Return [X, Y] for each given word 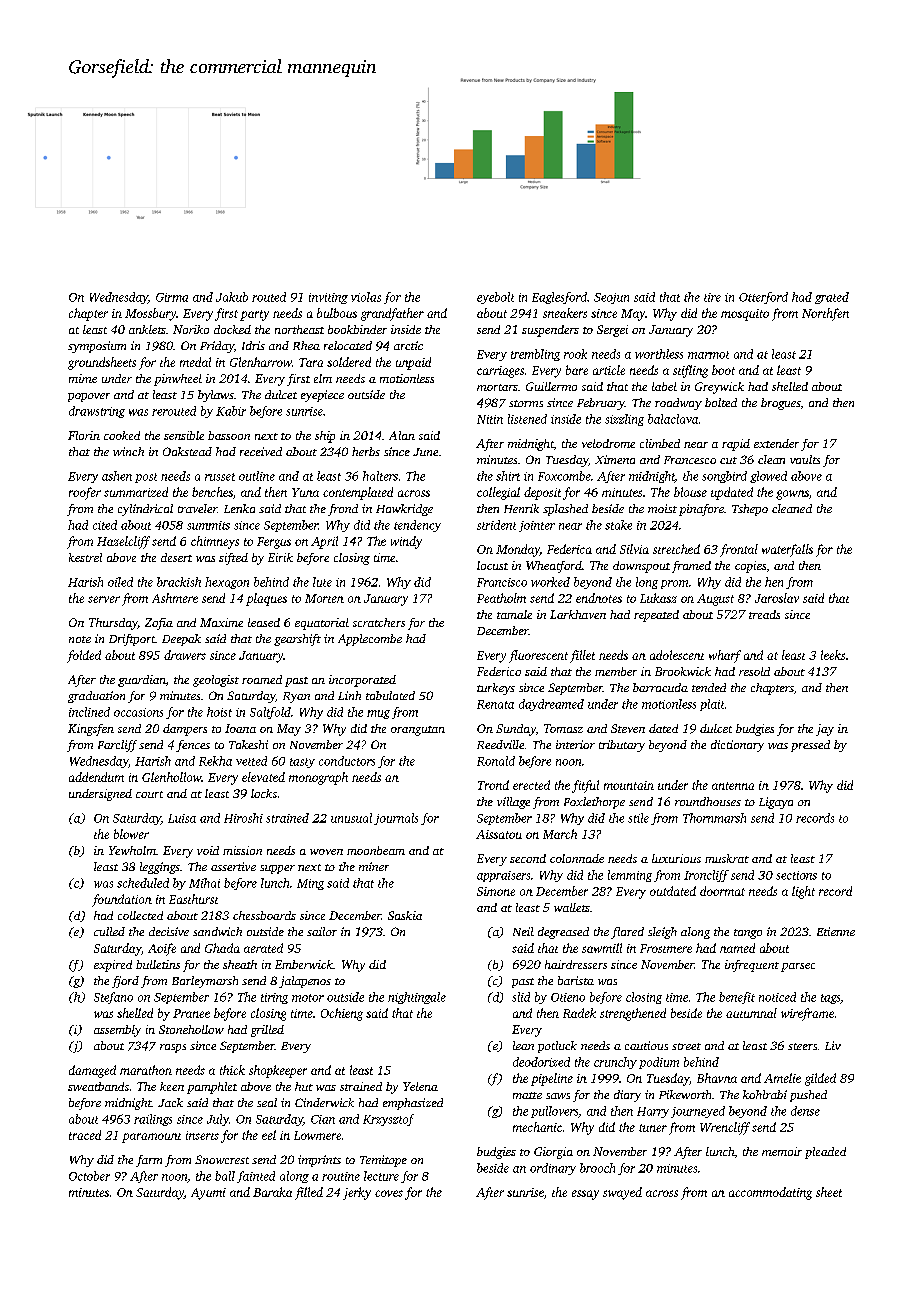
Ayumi [208, 1194]
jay [825, 730]
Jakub [232, 297]
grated [832, 298]
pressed [810, 746]
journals [396, 819]
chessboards [264, 915]
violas [366, 297]
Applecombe [370, 640]
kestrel [85, 557]
